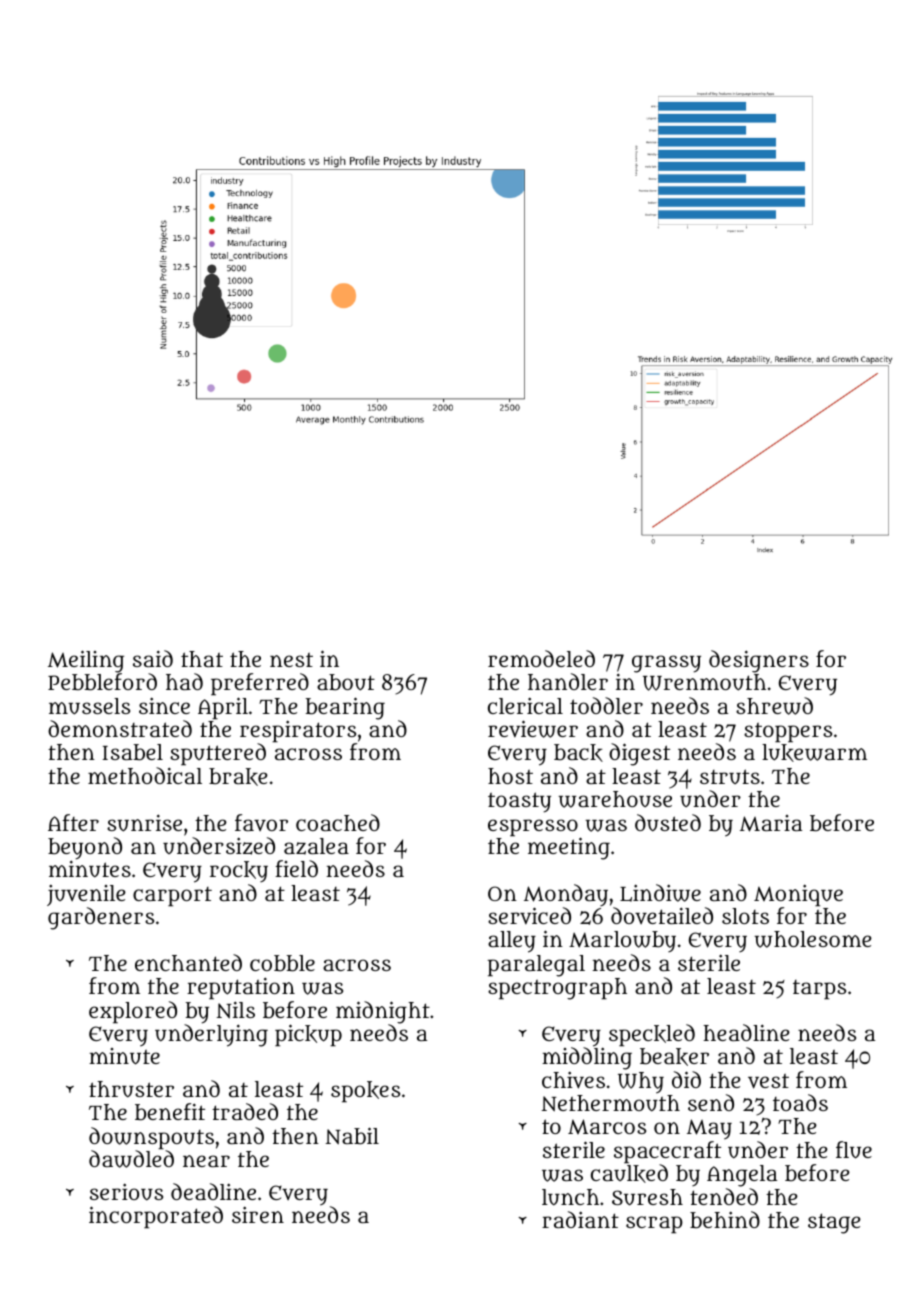 This image has width=924, height=1314. What do you see at coordinates (86, 661) in the image?
I see `Meiling` at bounding box center [86, 661].
